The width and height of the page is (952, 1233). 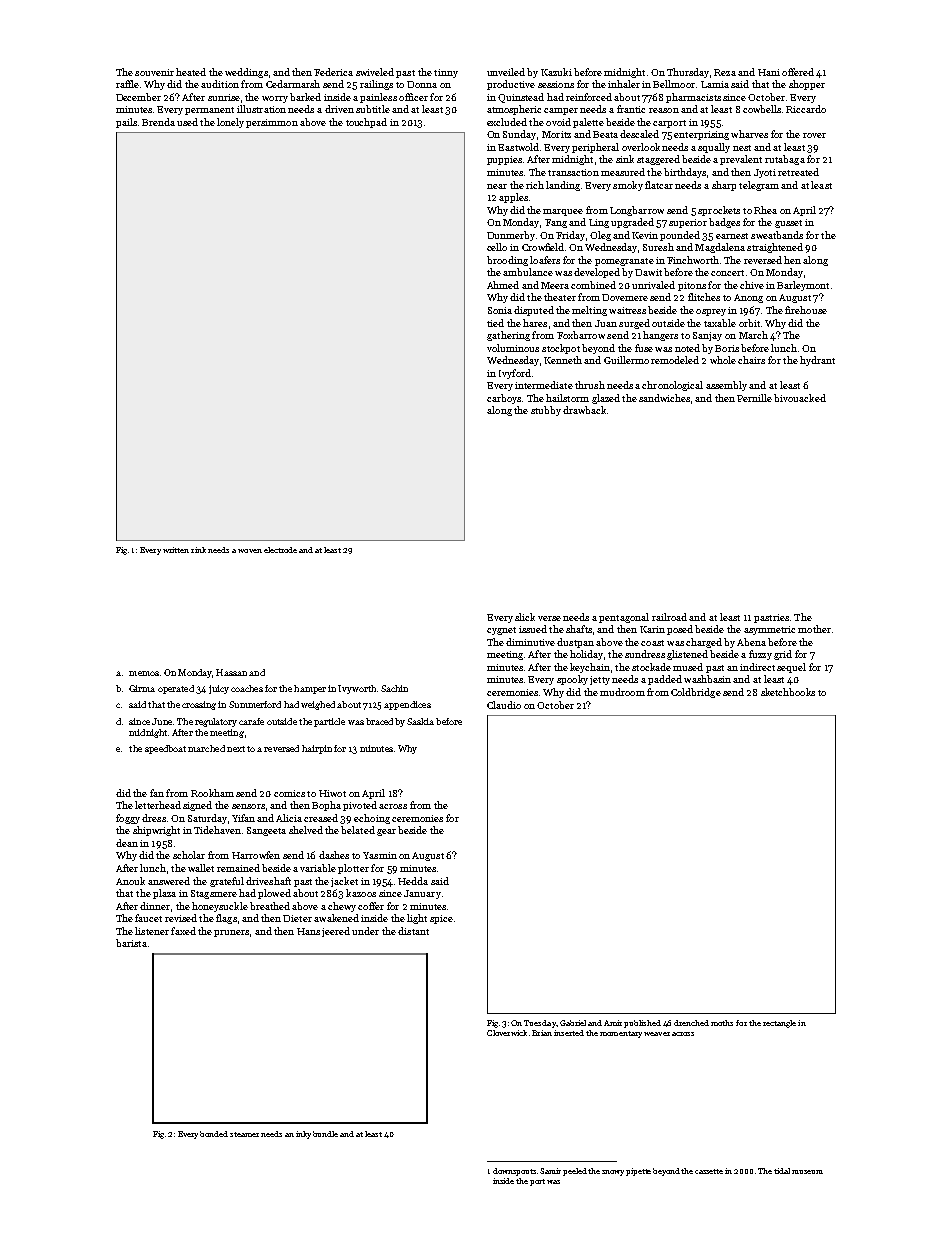 What do you see at coordinates (231, 672) in the page?
I see `Hassan` at bounding box center [231, 672].
